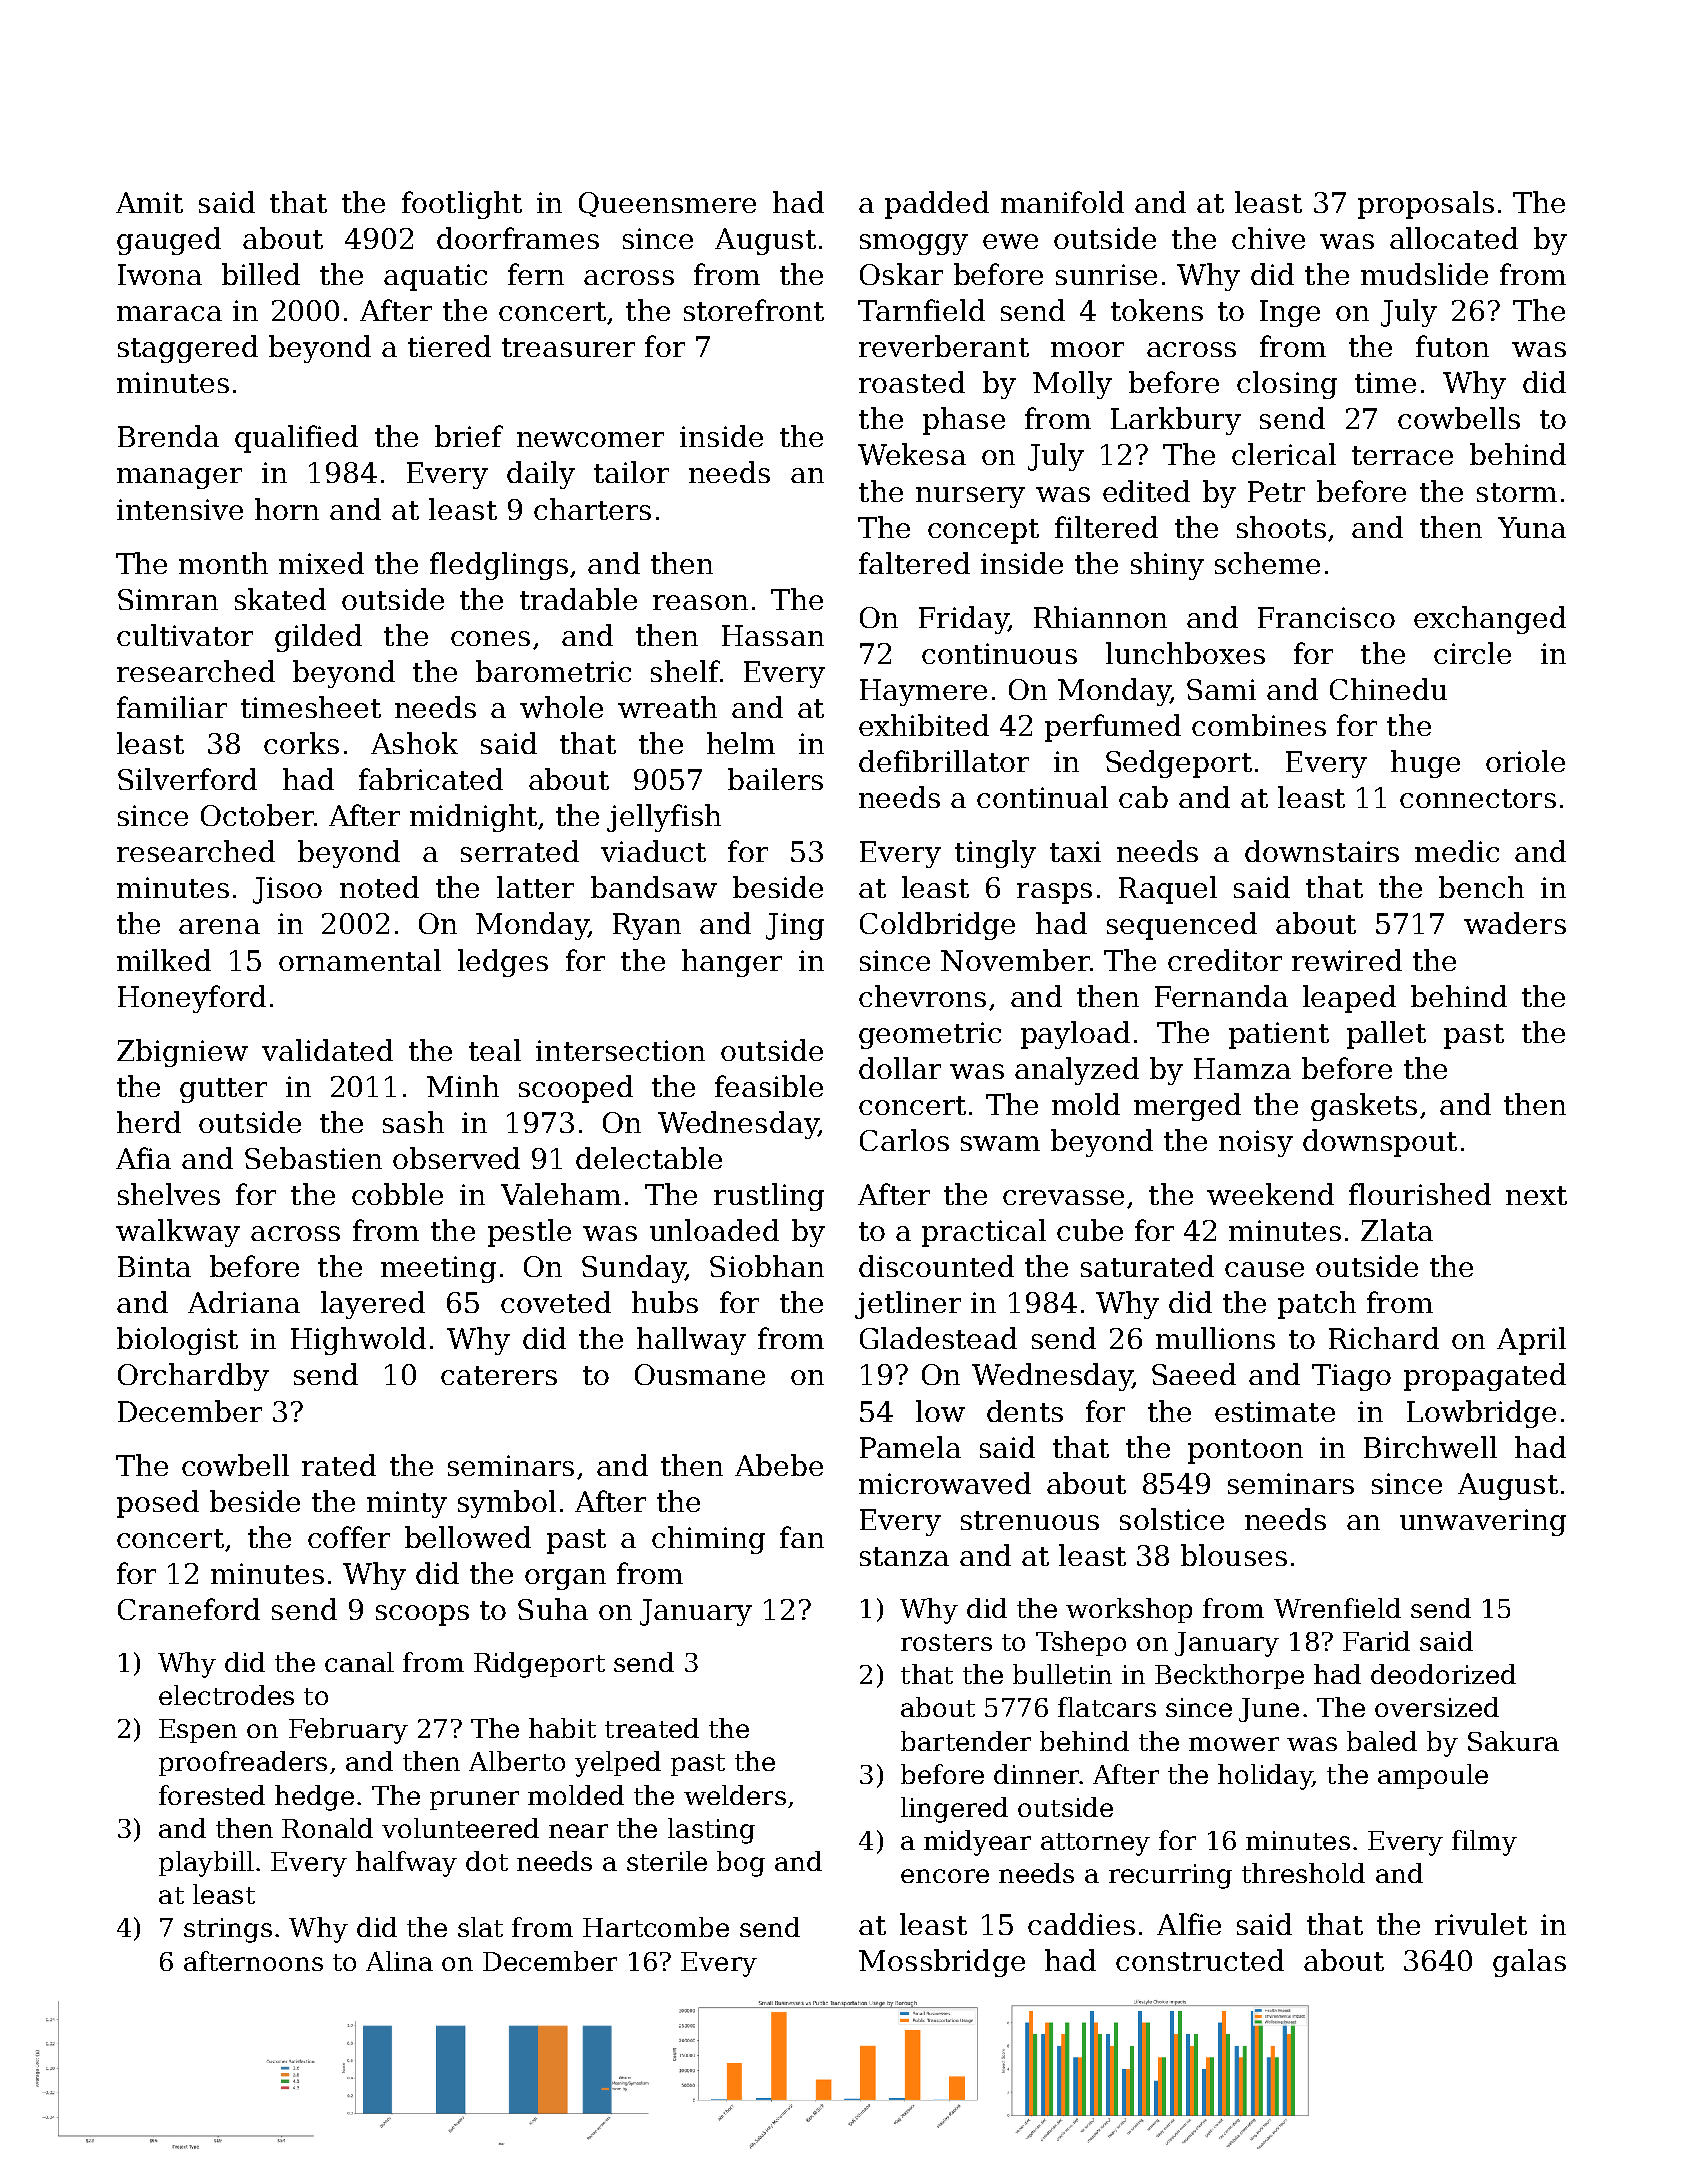  Describe the element at coordinates (1481, 1924) in the document. I see `rivulet` at that location.
